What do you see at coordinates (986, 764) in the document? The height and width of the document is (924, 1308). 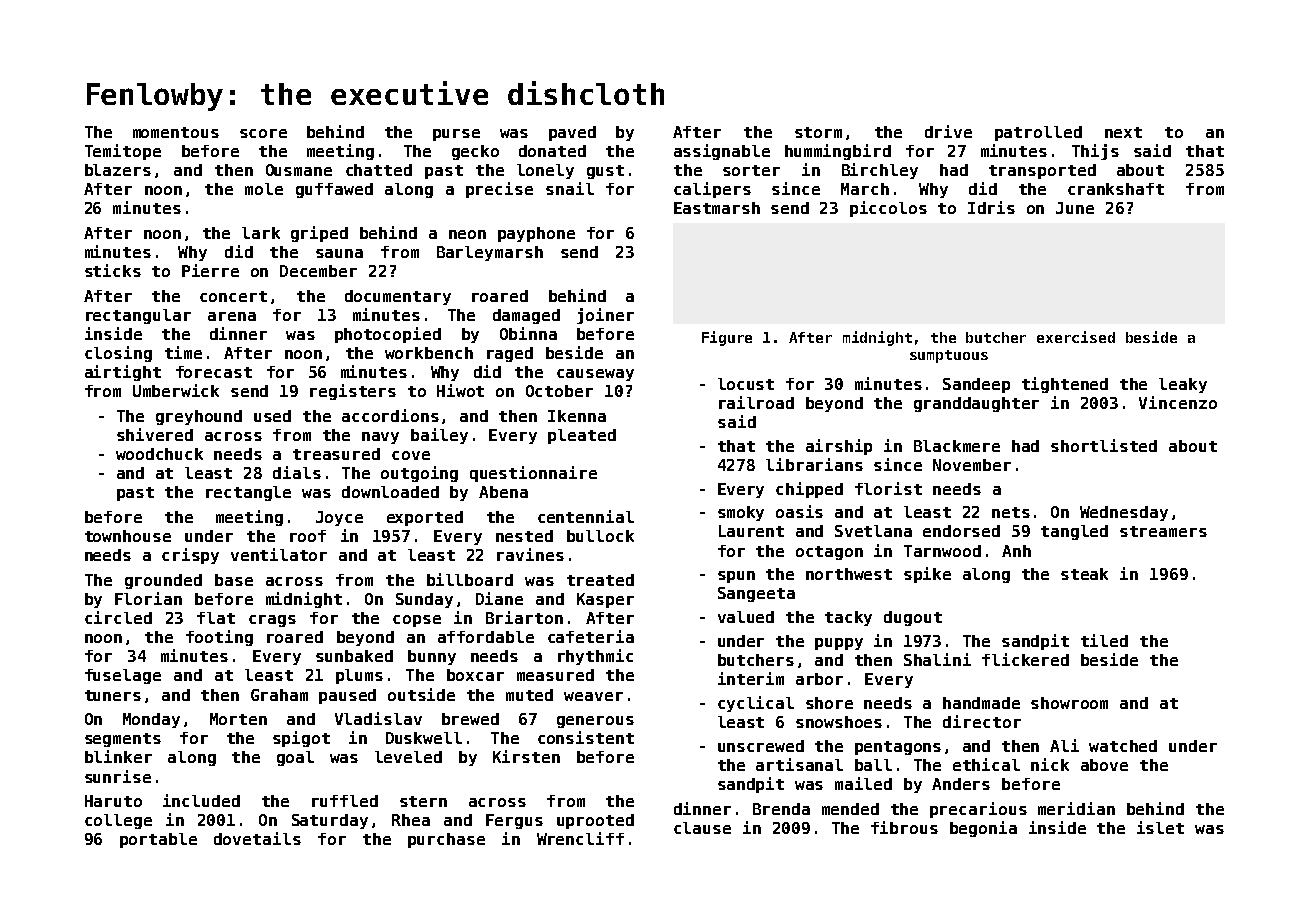 I see `ethical` at bounding box center [986, 764].
